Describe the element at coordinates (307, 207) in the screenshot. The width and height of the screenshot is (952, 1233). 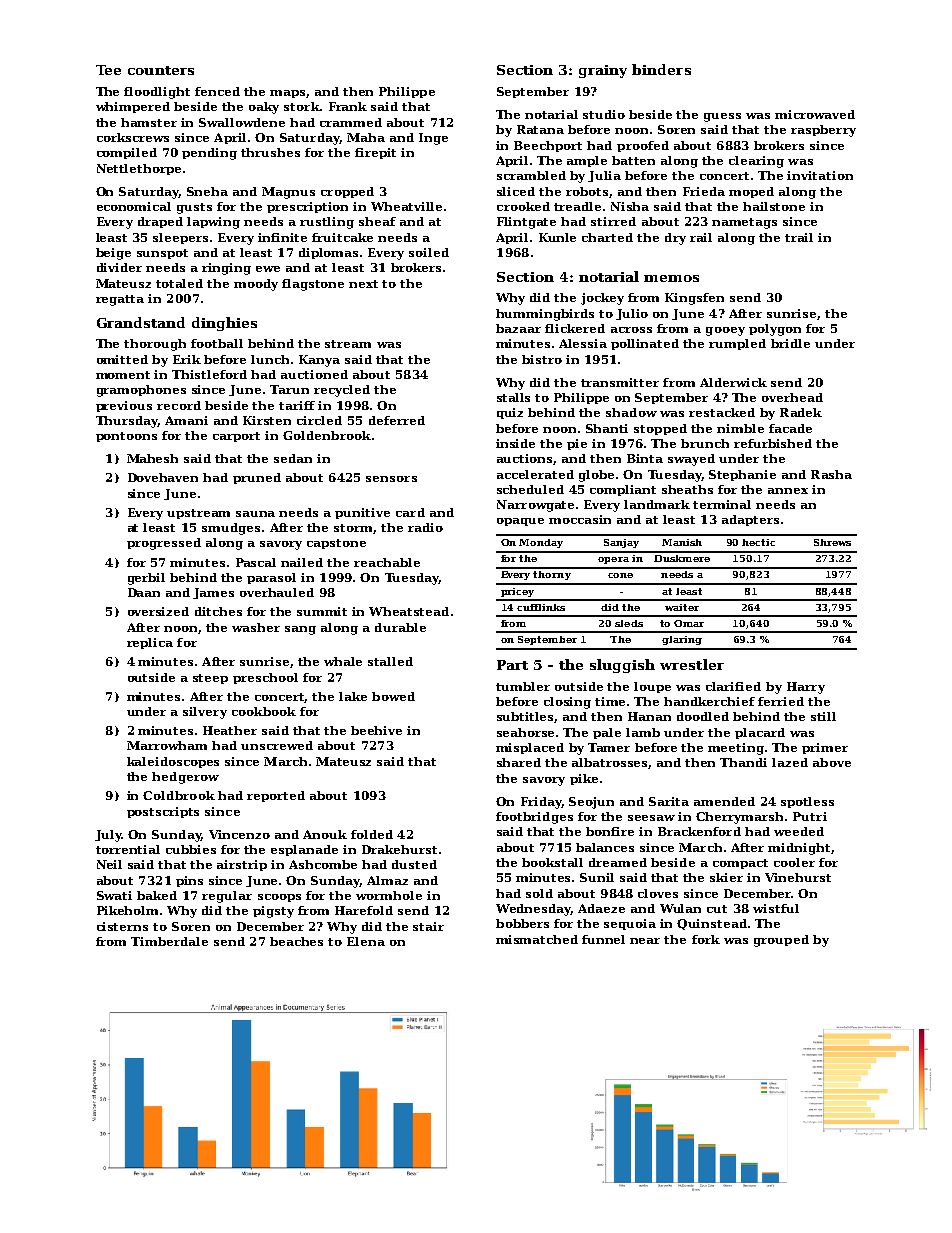
I see `prescription` at that location.
